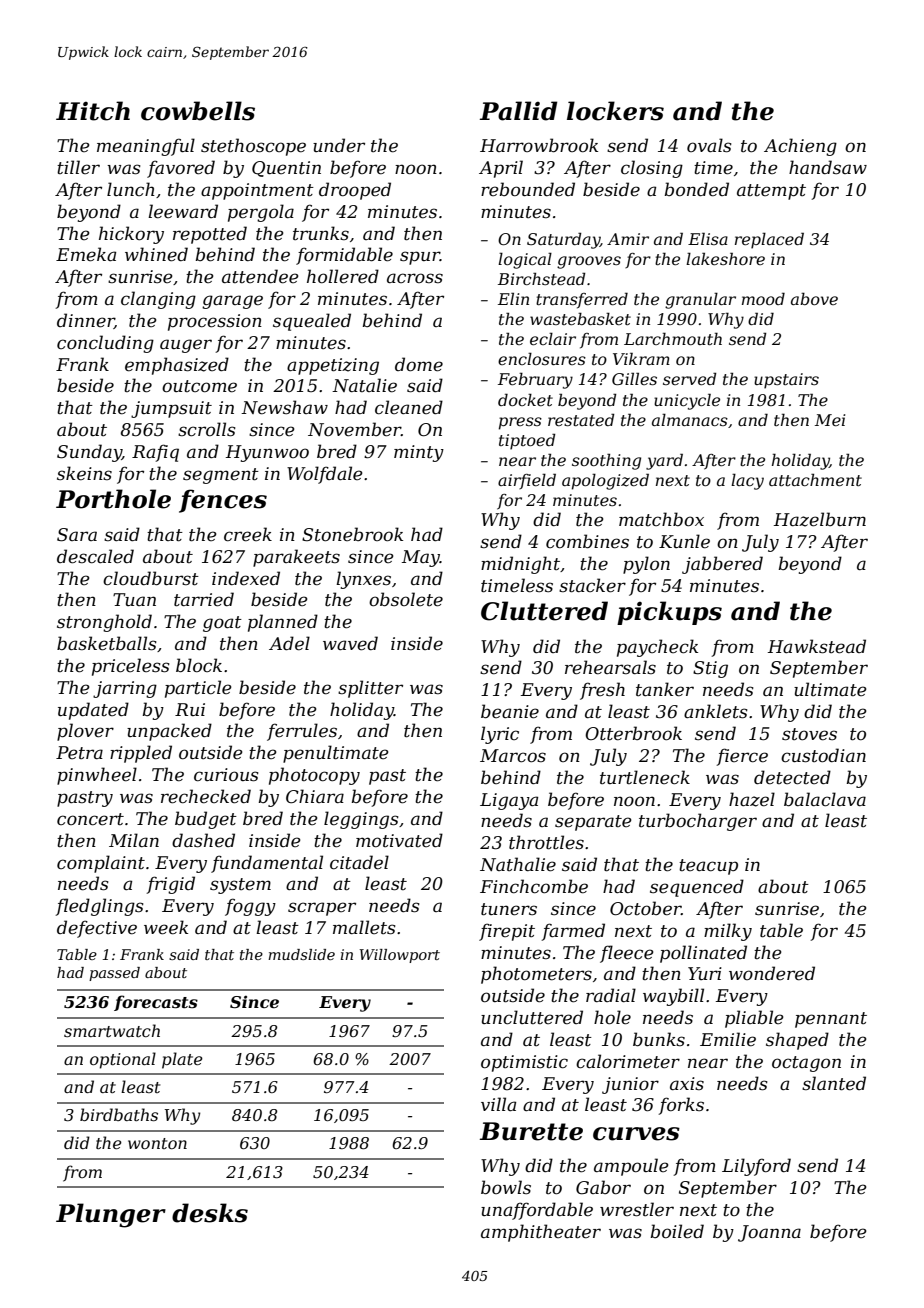  I want to click on curves, so click(636, 1134).
